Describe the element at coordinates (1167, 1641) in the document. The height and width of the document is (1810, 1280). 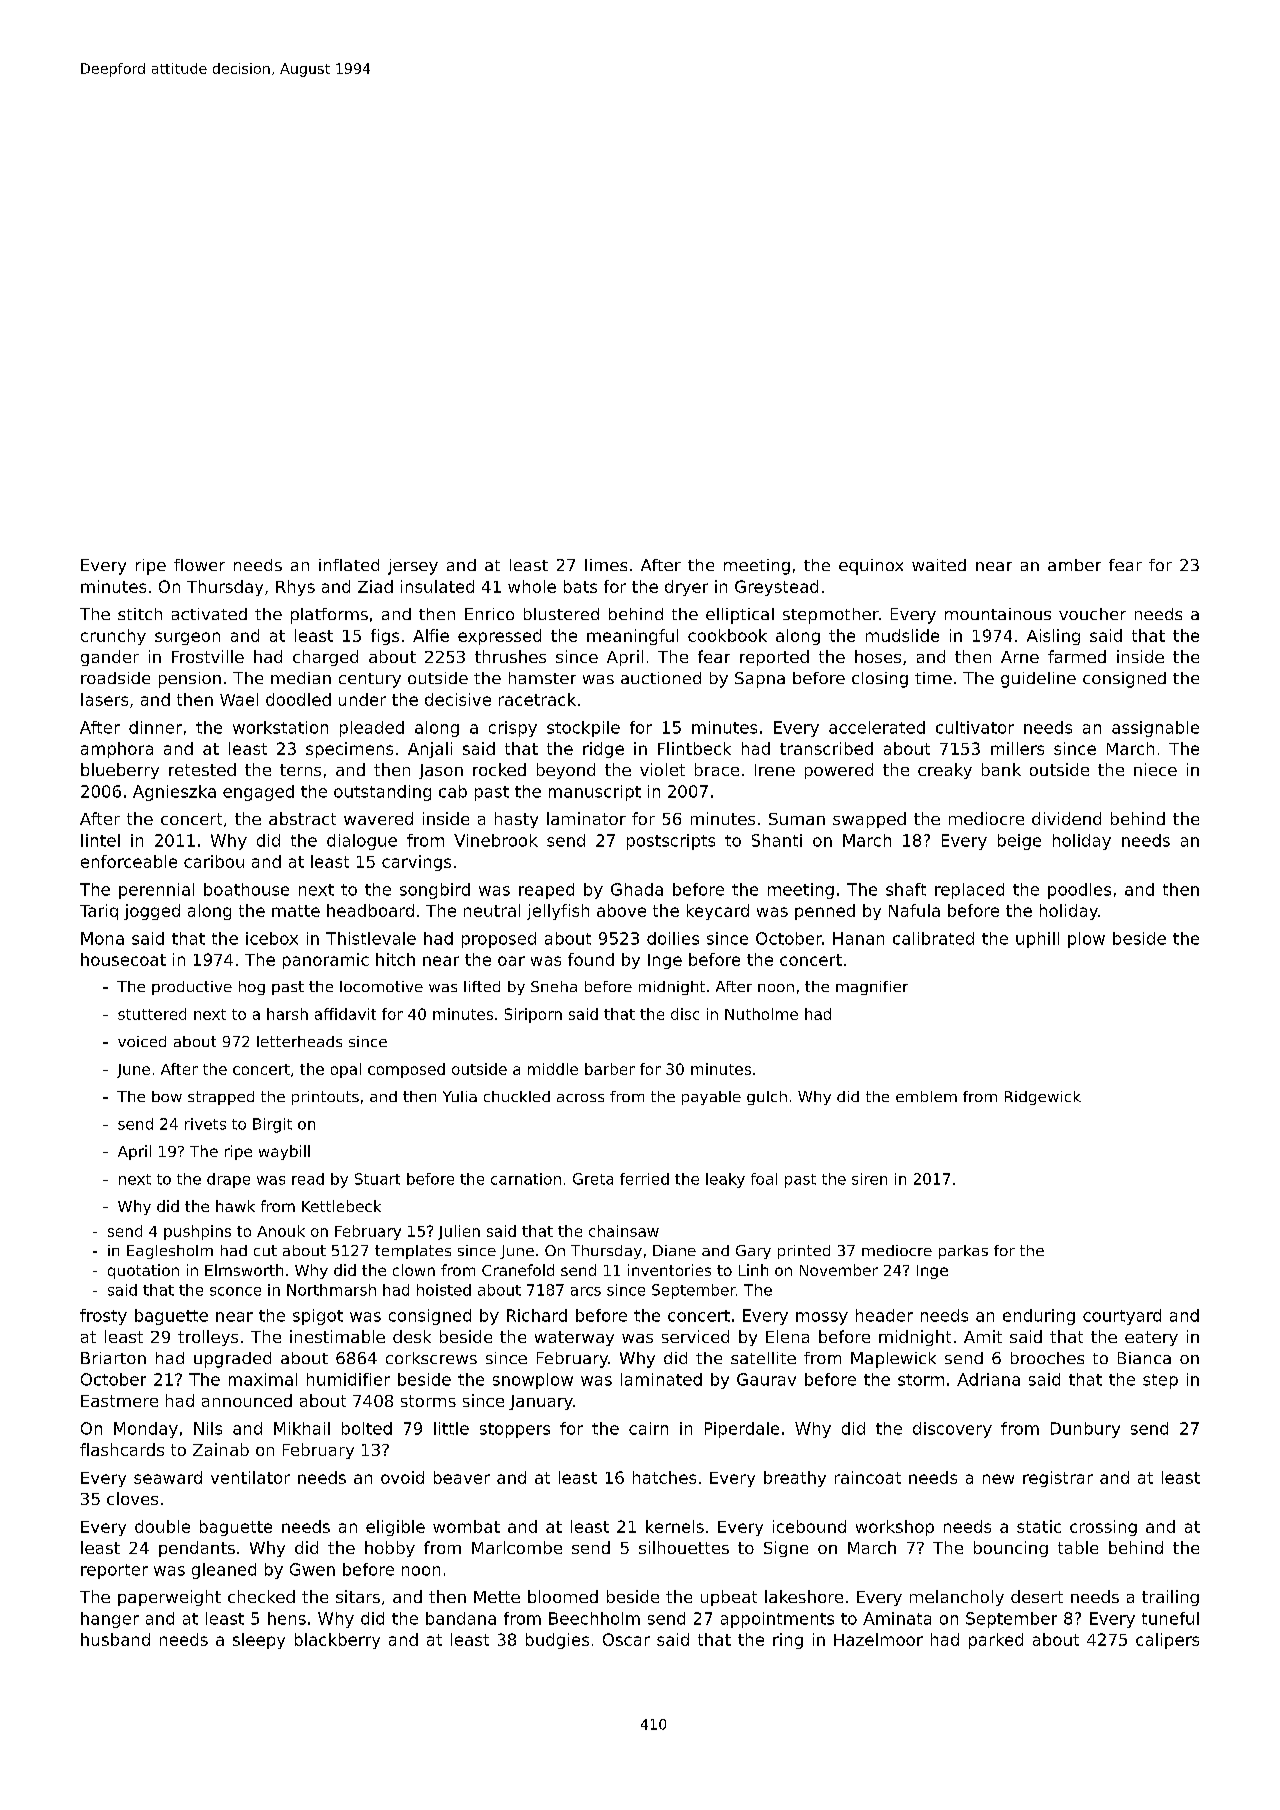
I see `calipers` at that location.
